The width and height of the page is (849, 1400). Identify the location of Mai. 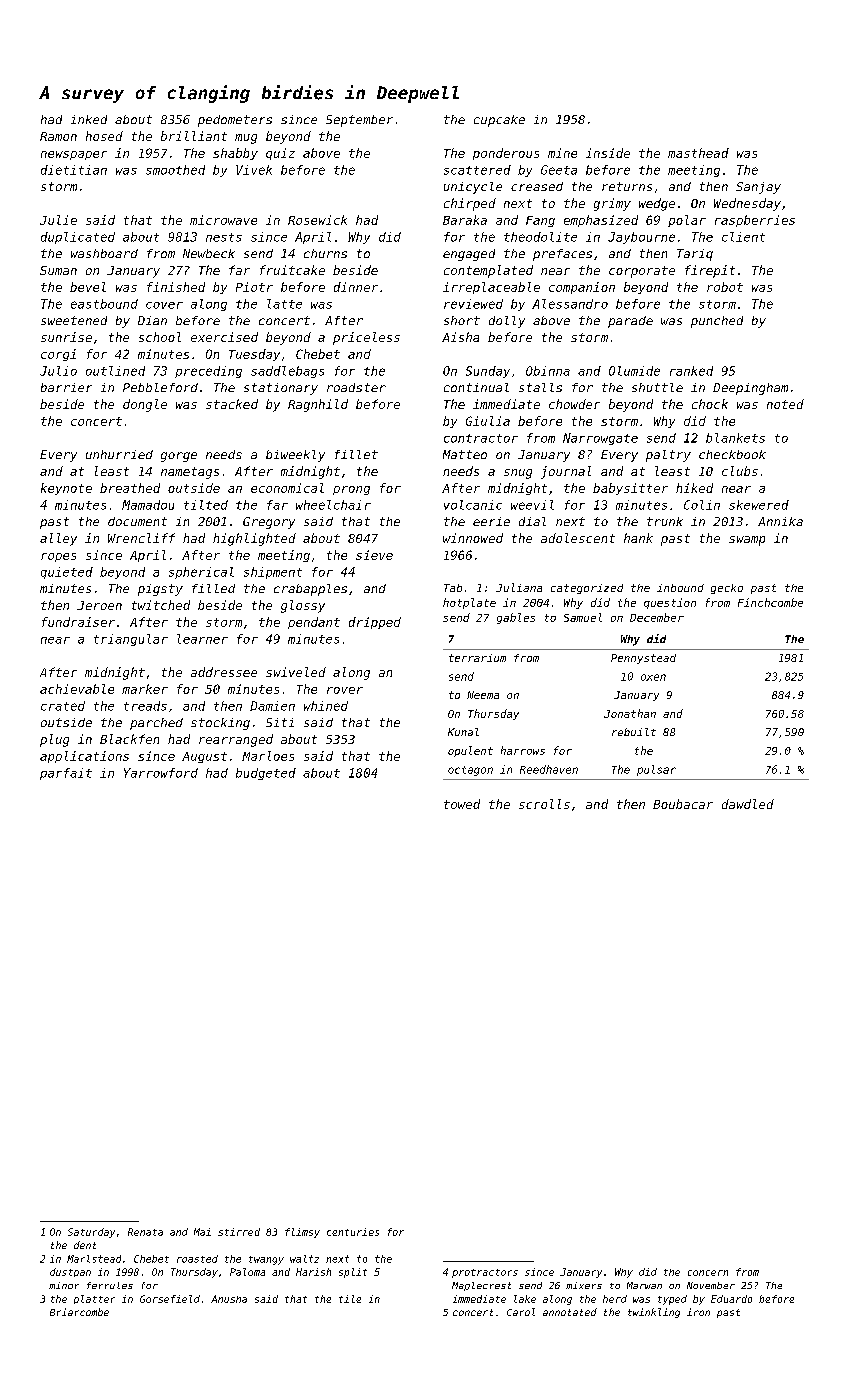
(202, 1232).
